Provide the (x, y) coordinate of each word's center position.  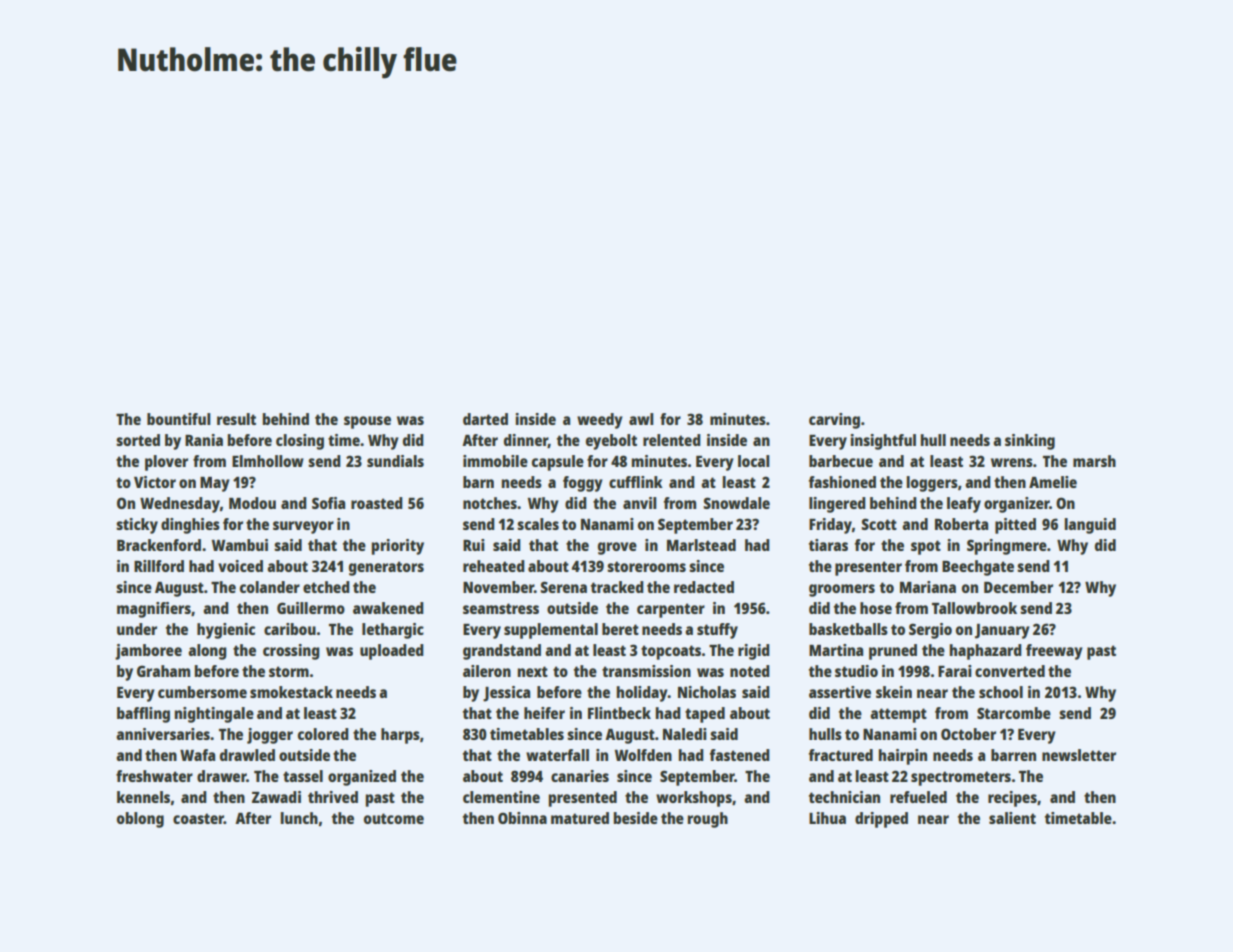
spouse (367, 422)
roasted (377, 503)
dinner (526, 441)
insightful (883, 442)
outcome (394, 818)
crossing (291, 652)
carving (834, 421)
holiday (642, 694)
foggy (583, 484)
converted (1010, 671)
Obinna (522, 818)
